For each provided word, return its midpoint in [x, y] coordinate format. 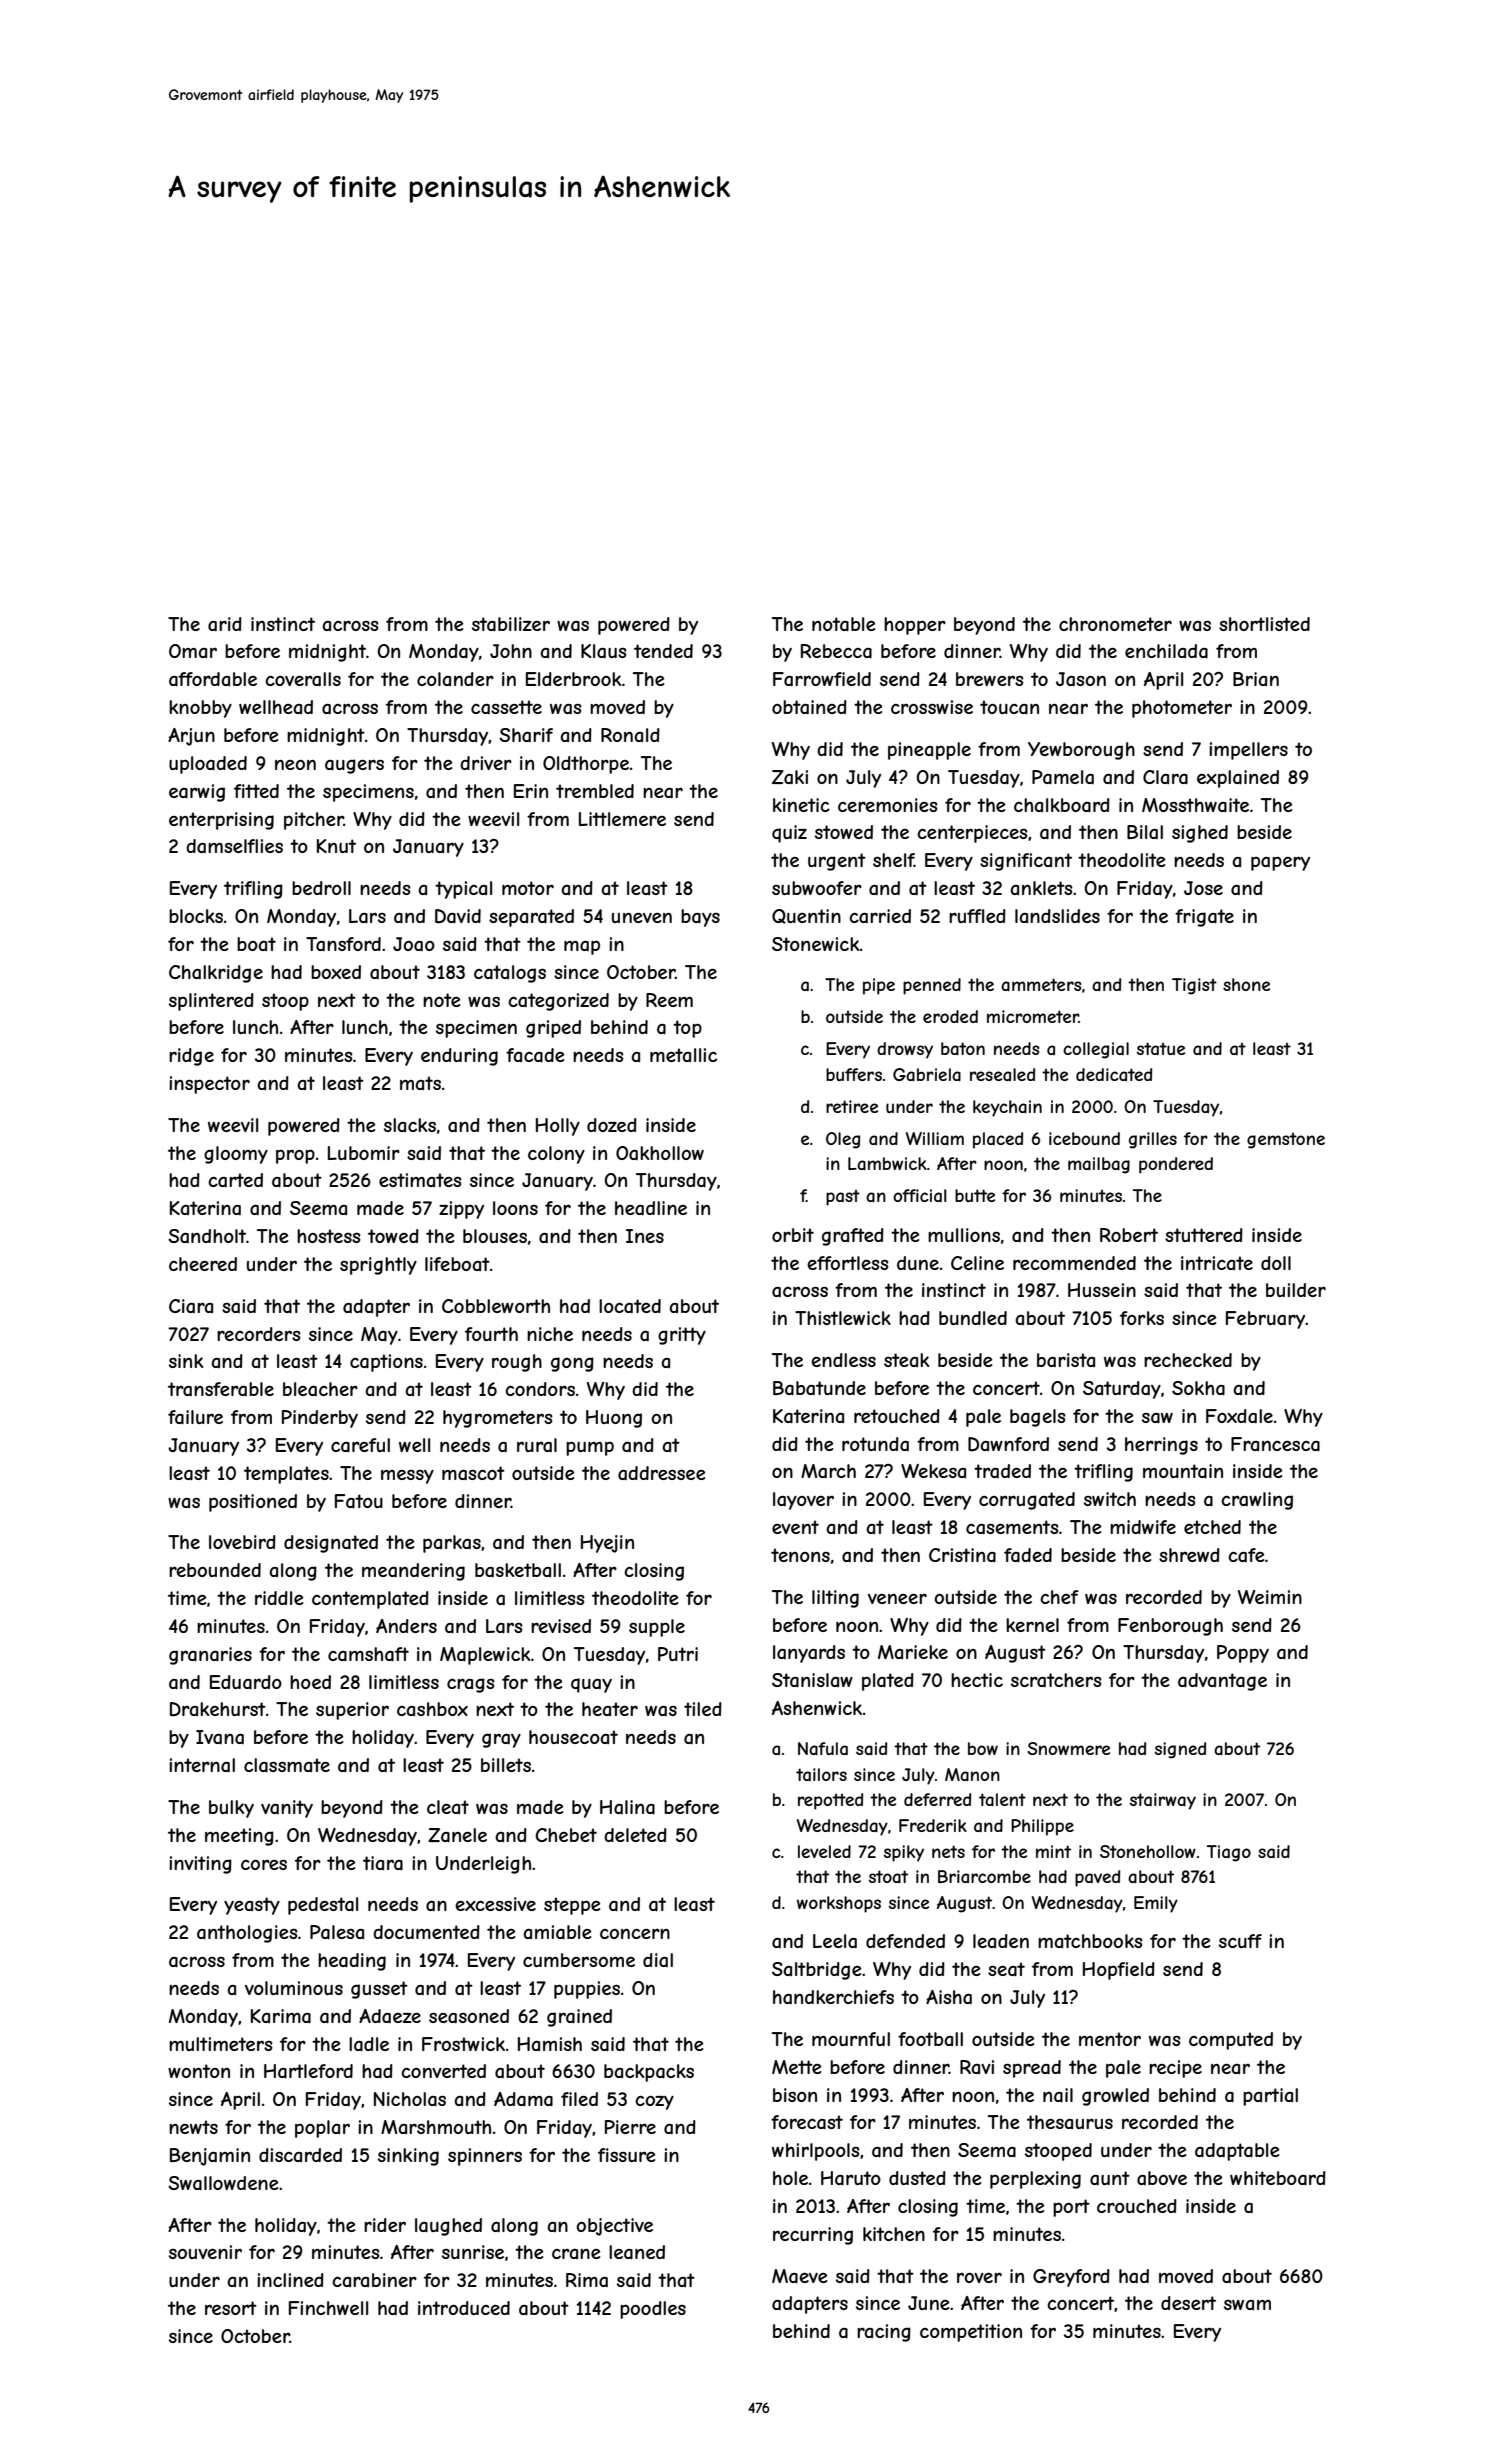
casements [1012, 1527]
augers [354, 766]
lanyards [809, 1654]
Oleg [843, 1140]
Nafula [823, 1748]
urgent [837, 862]
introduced [464, 2308]
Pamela [1063, 777]
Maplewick [485, 1656]
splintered [211, 1002]
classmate [287, 1765]
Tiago [1229, 1853]
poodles [653, 2310]
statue [1161, 1048]
